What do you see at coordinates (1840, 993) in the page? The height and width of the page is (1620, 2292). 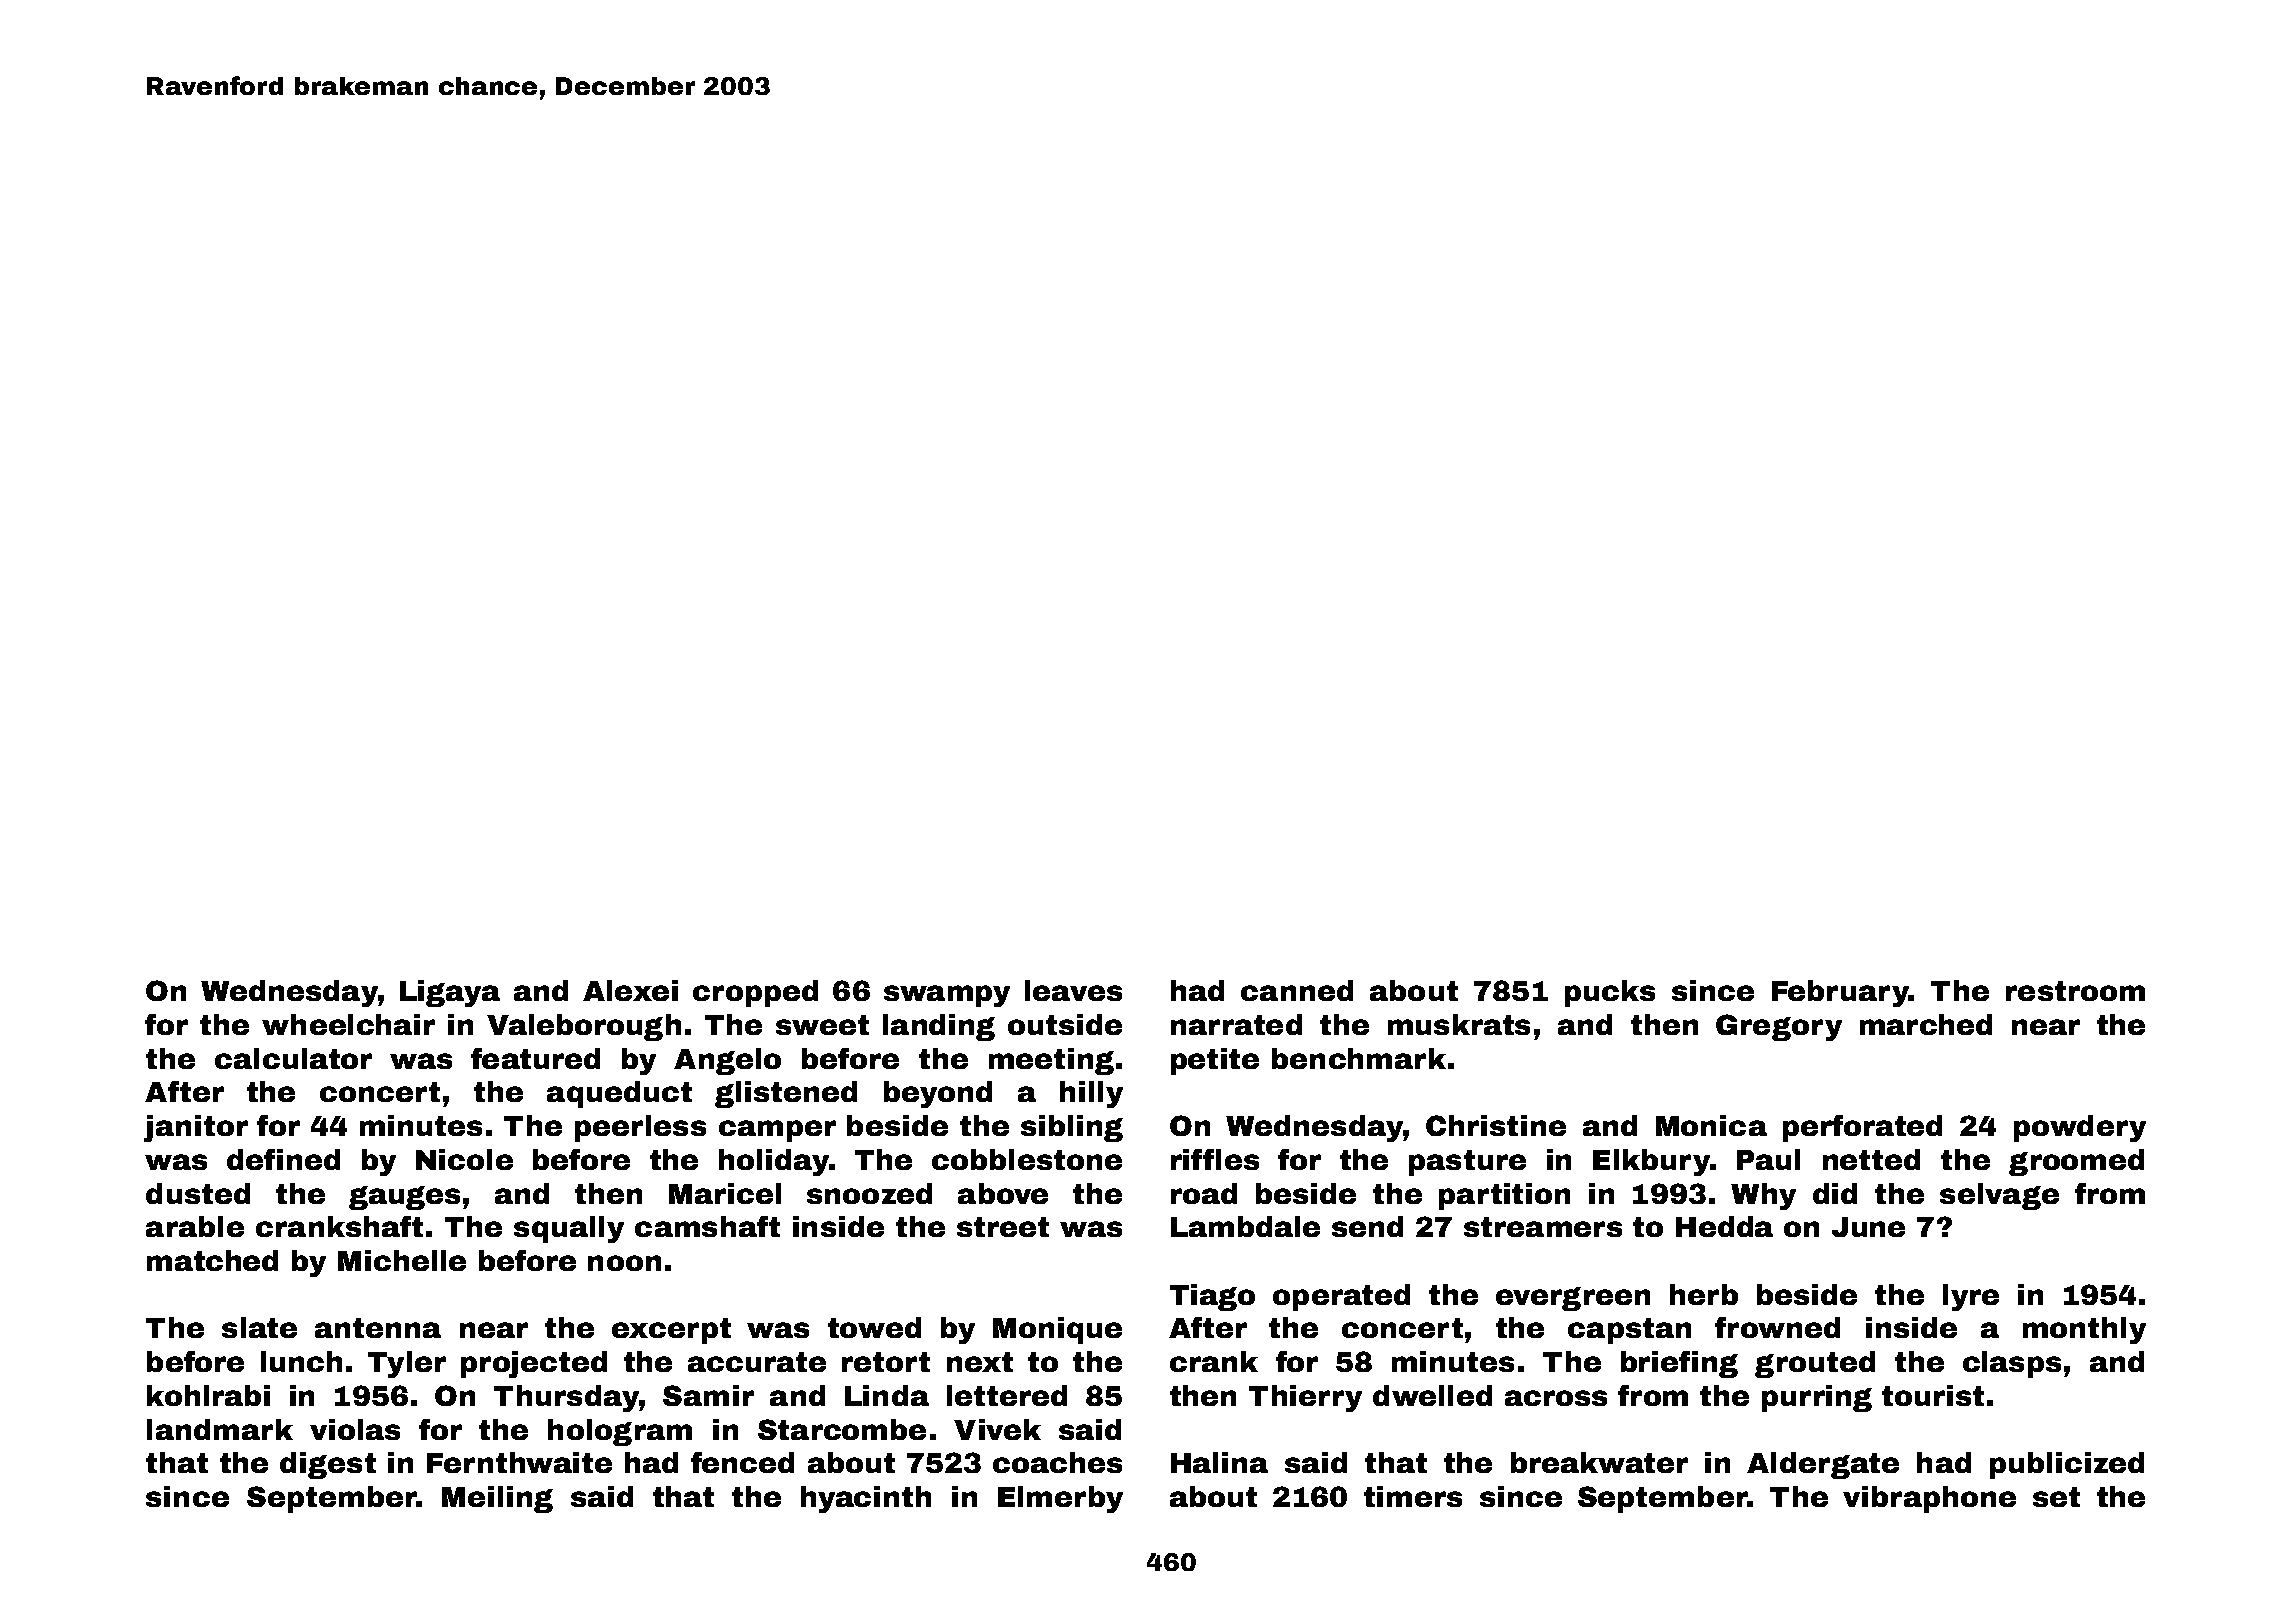 I see `February` at bounding box center [1840, 993].
